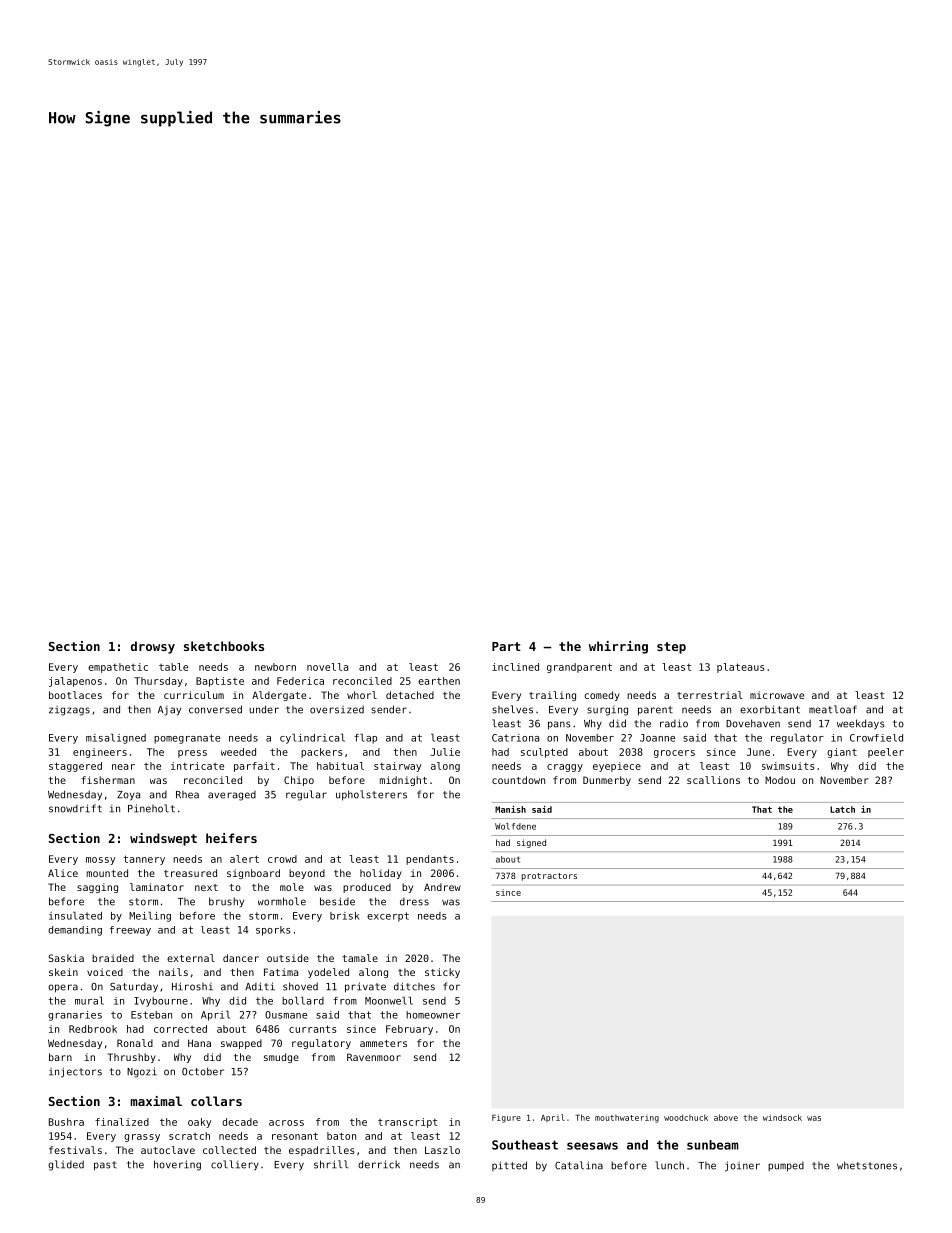 The height and width of the screenshot is (1233, 952). What do you see at coordinates (118, 668) in the screenshot?
I see `empathetic` at bounding box center [118, 668].
